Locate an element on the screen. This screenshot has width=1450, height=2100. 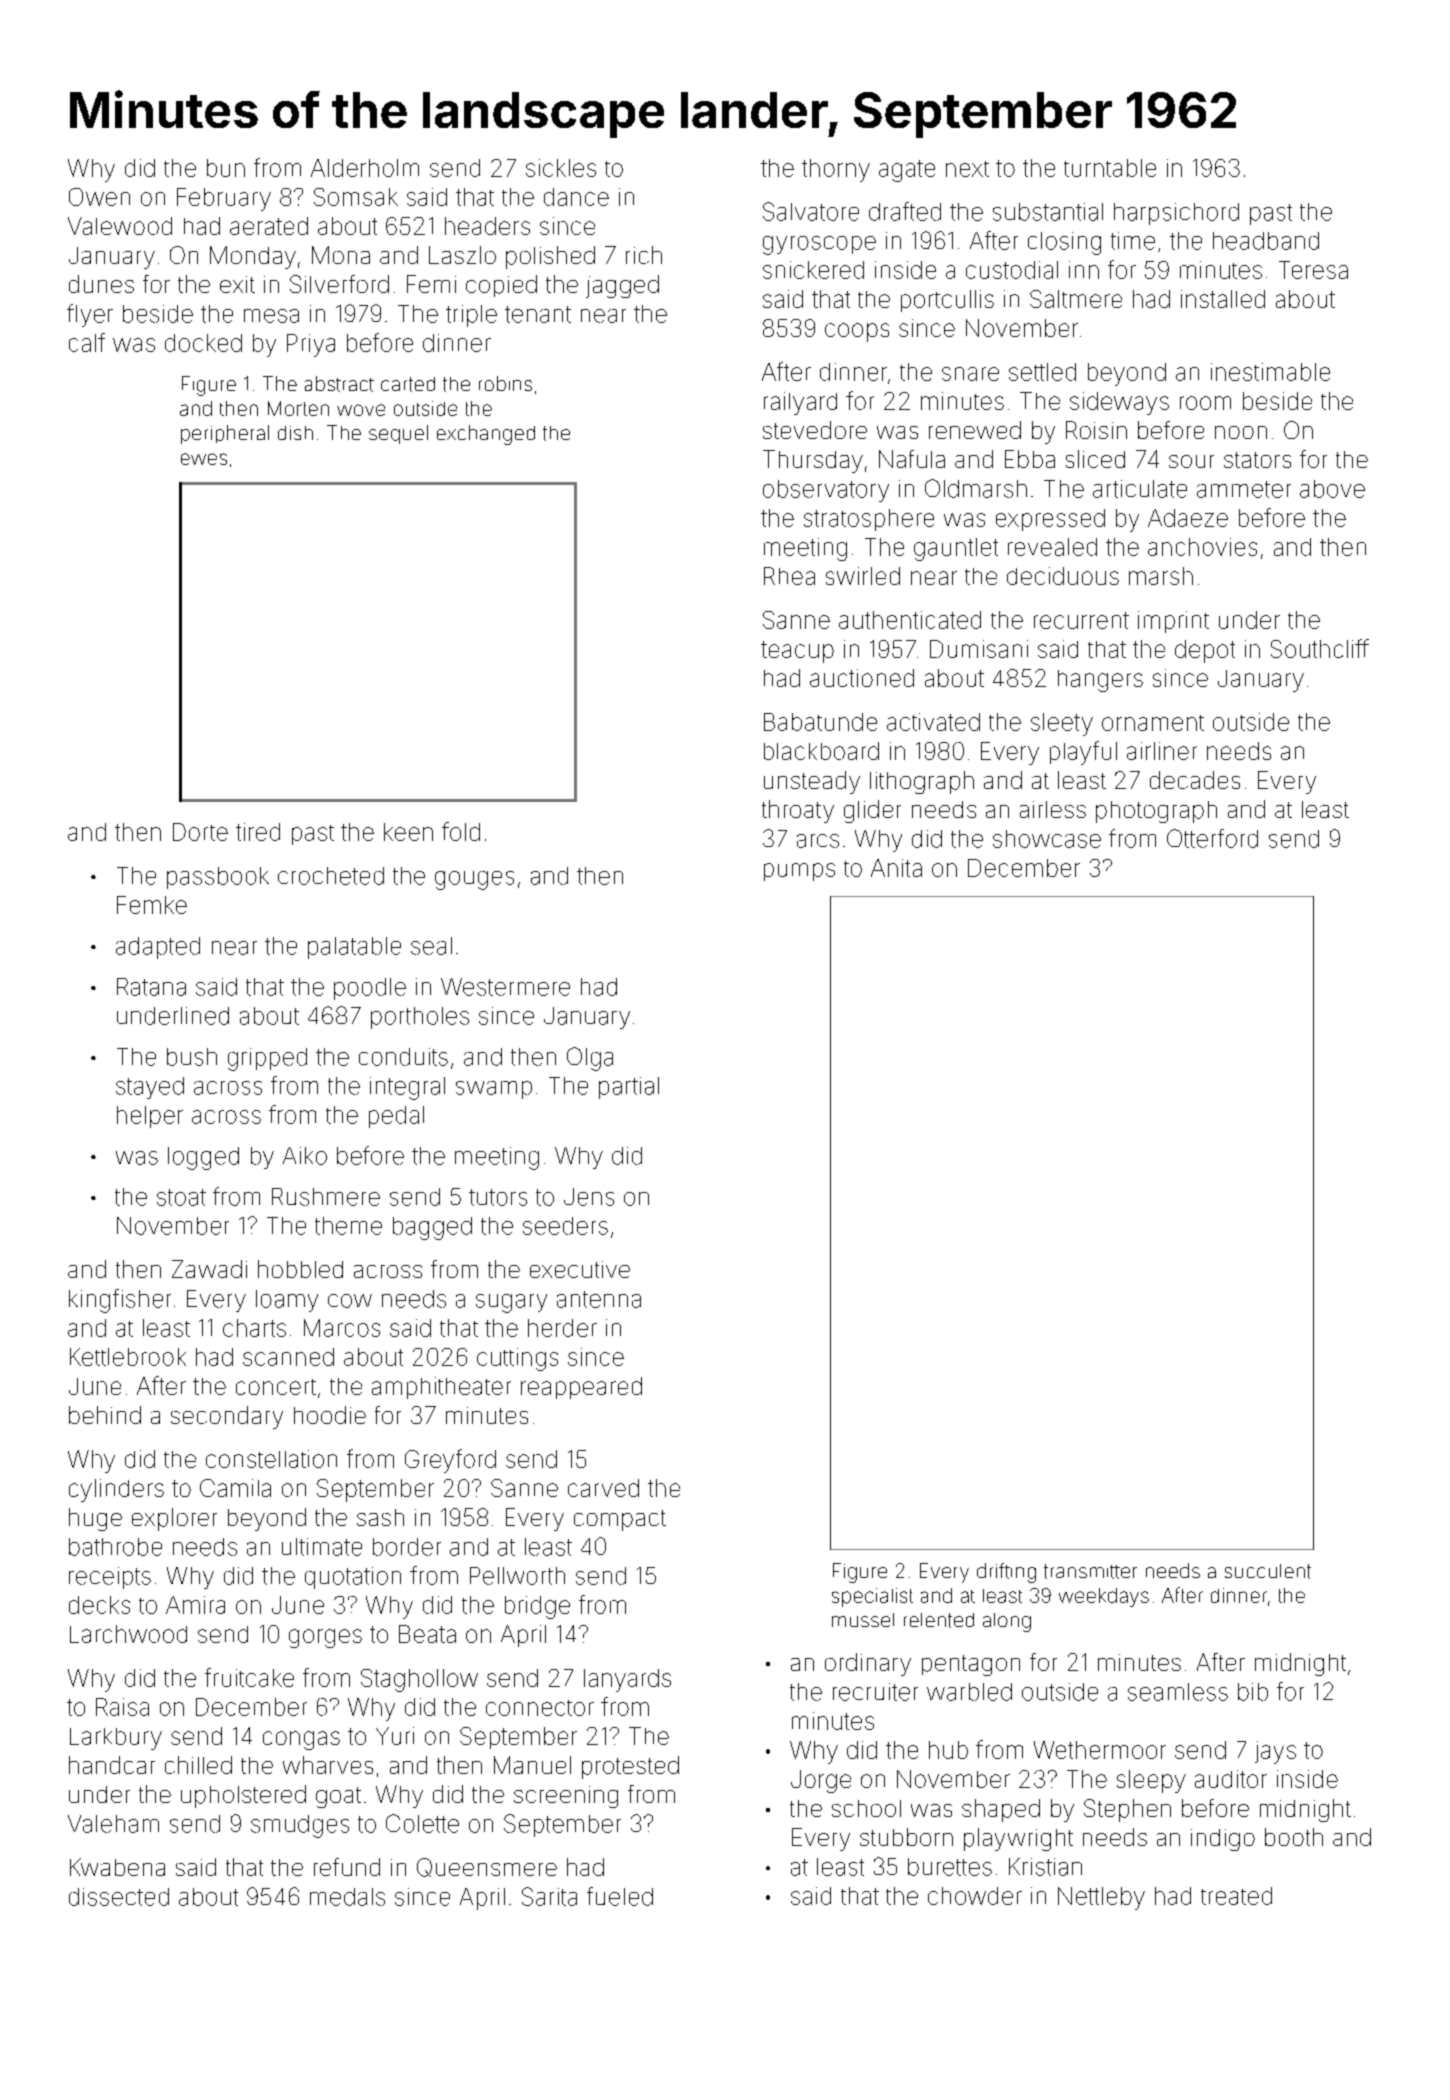
chowder is located at coordinates (975, 1896).
